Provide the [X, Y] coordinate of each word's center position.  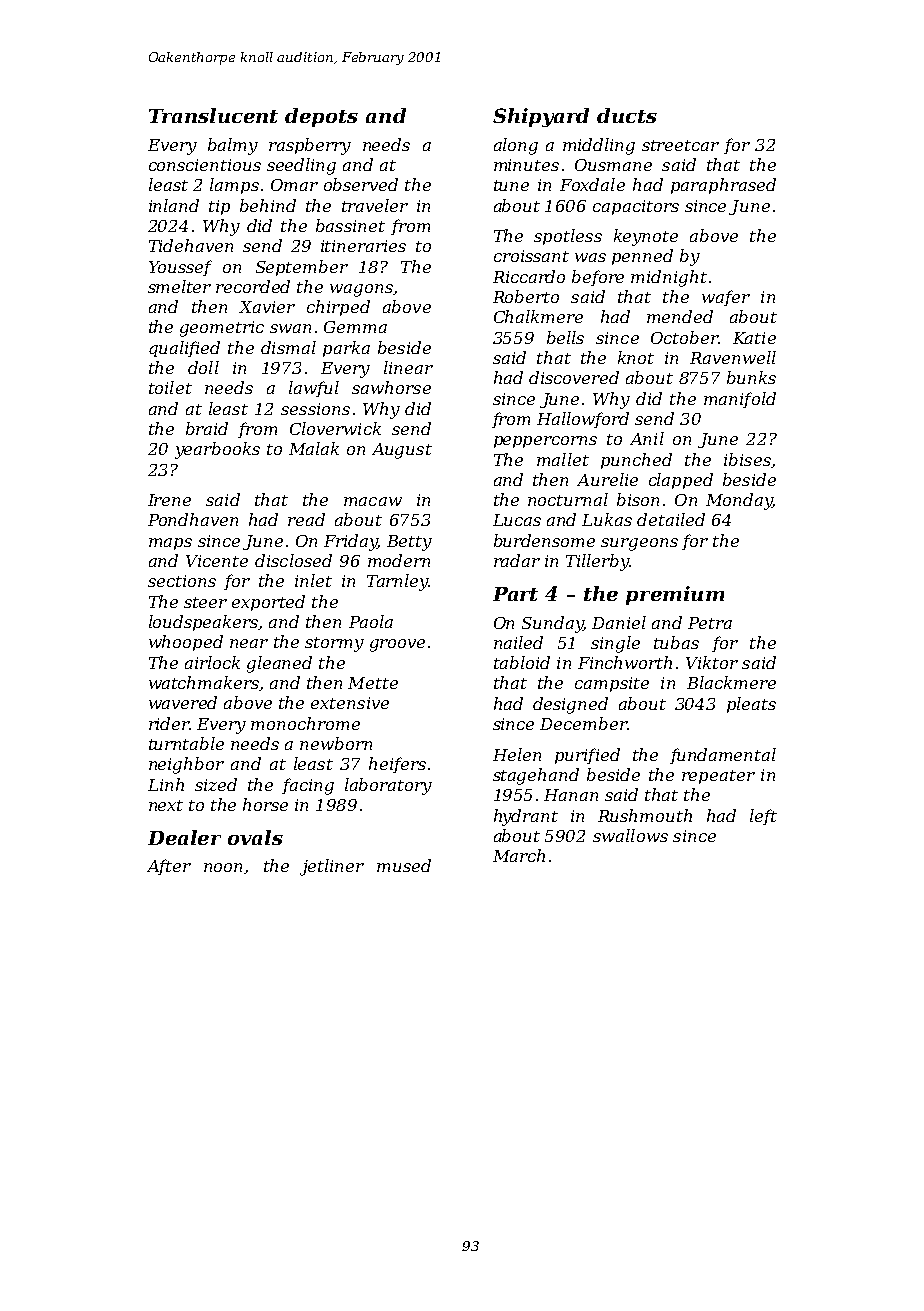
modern [399, 560]
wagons [361, 290]
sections [182, 581]
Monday [739, 501]
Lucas [517, 520]
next [166, 805]
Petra [710, 623]
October [684, 337]
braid [207, 428]
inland [174, 205]
